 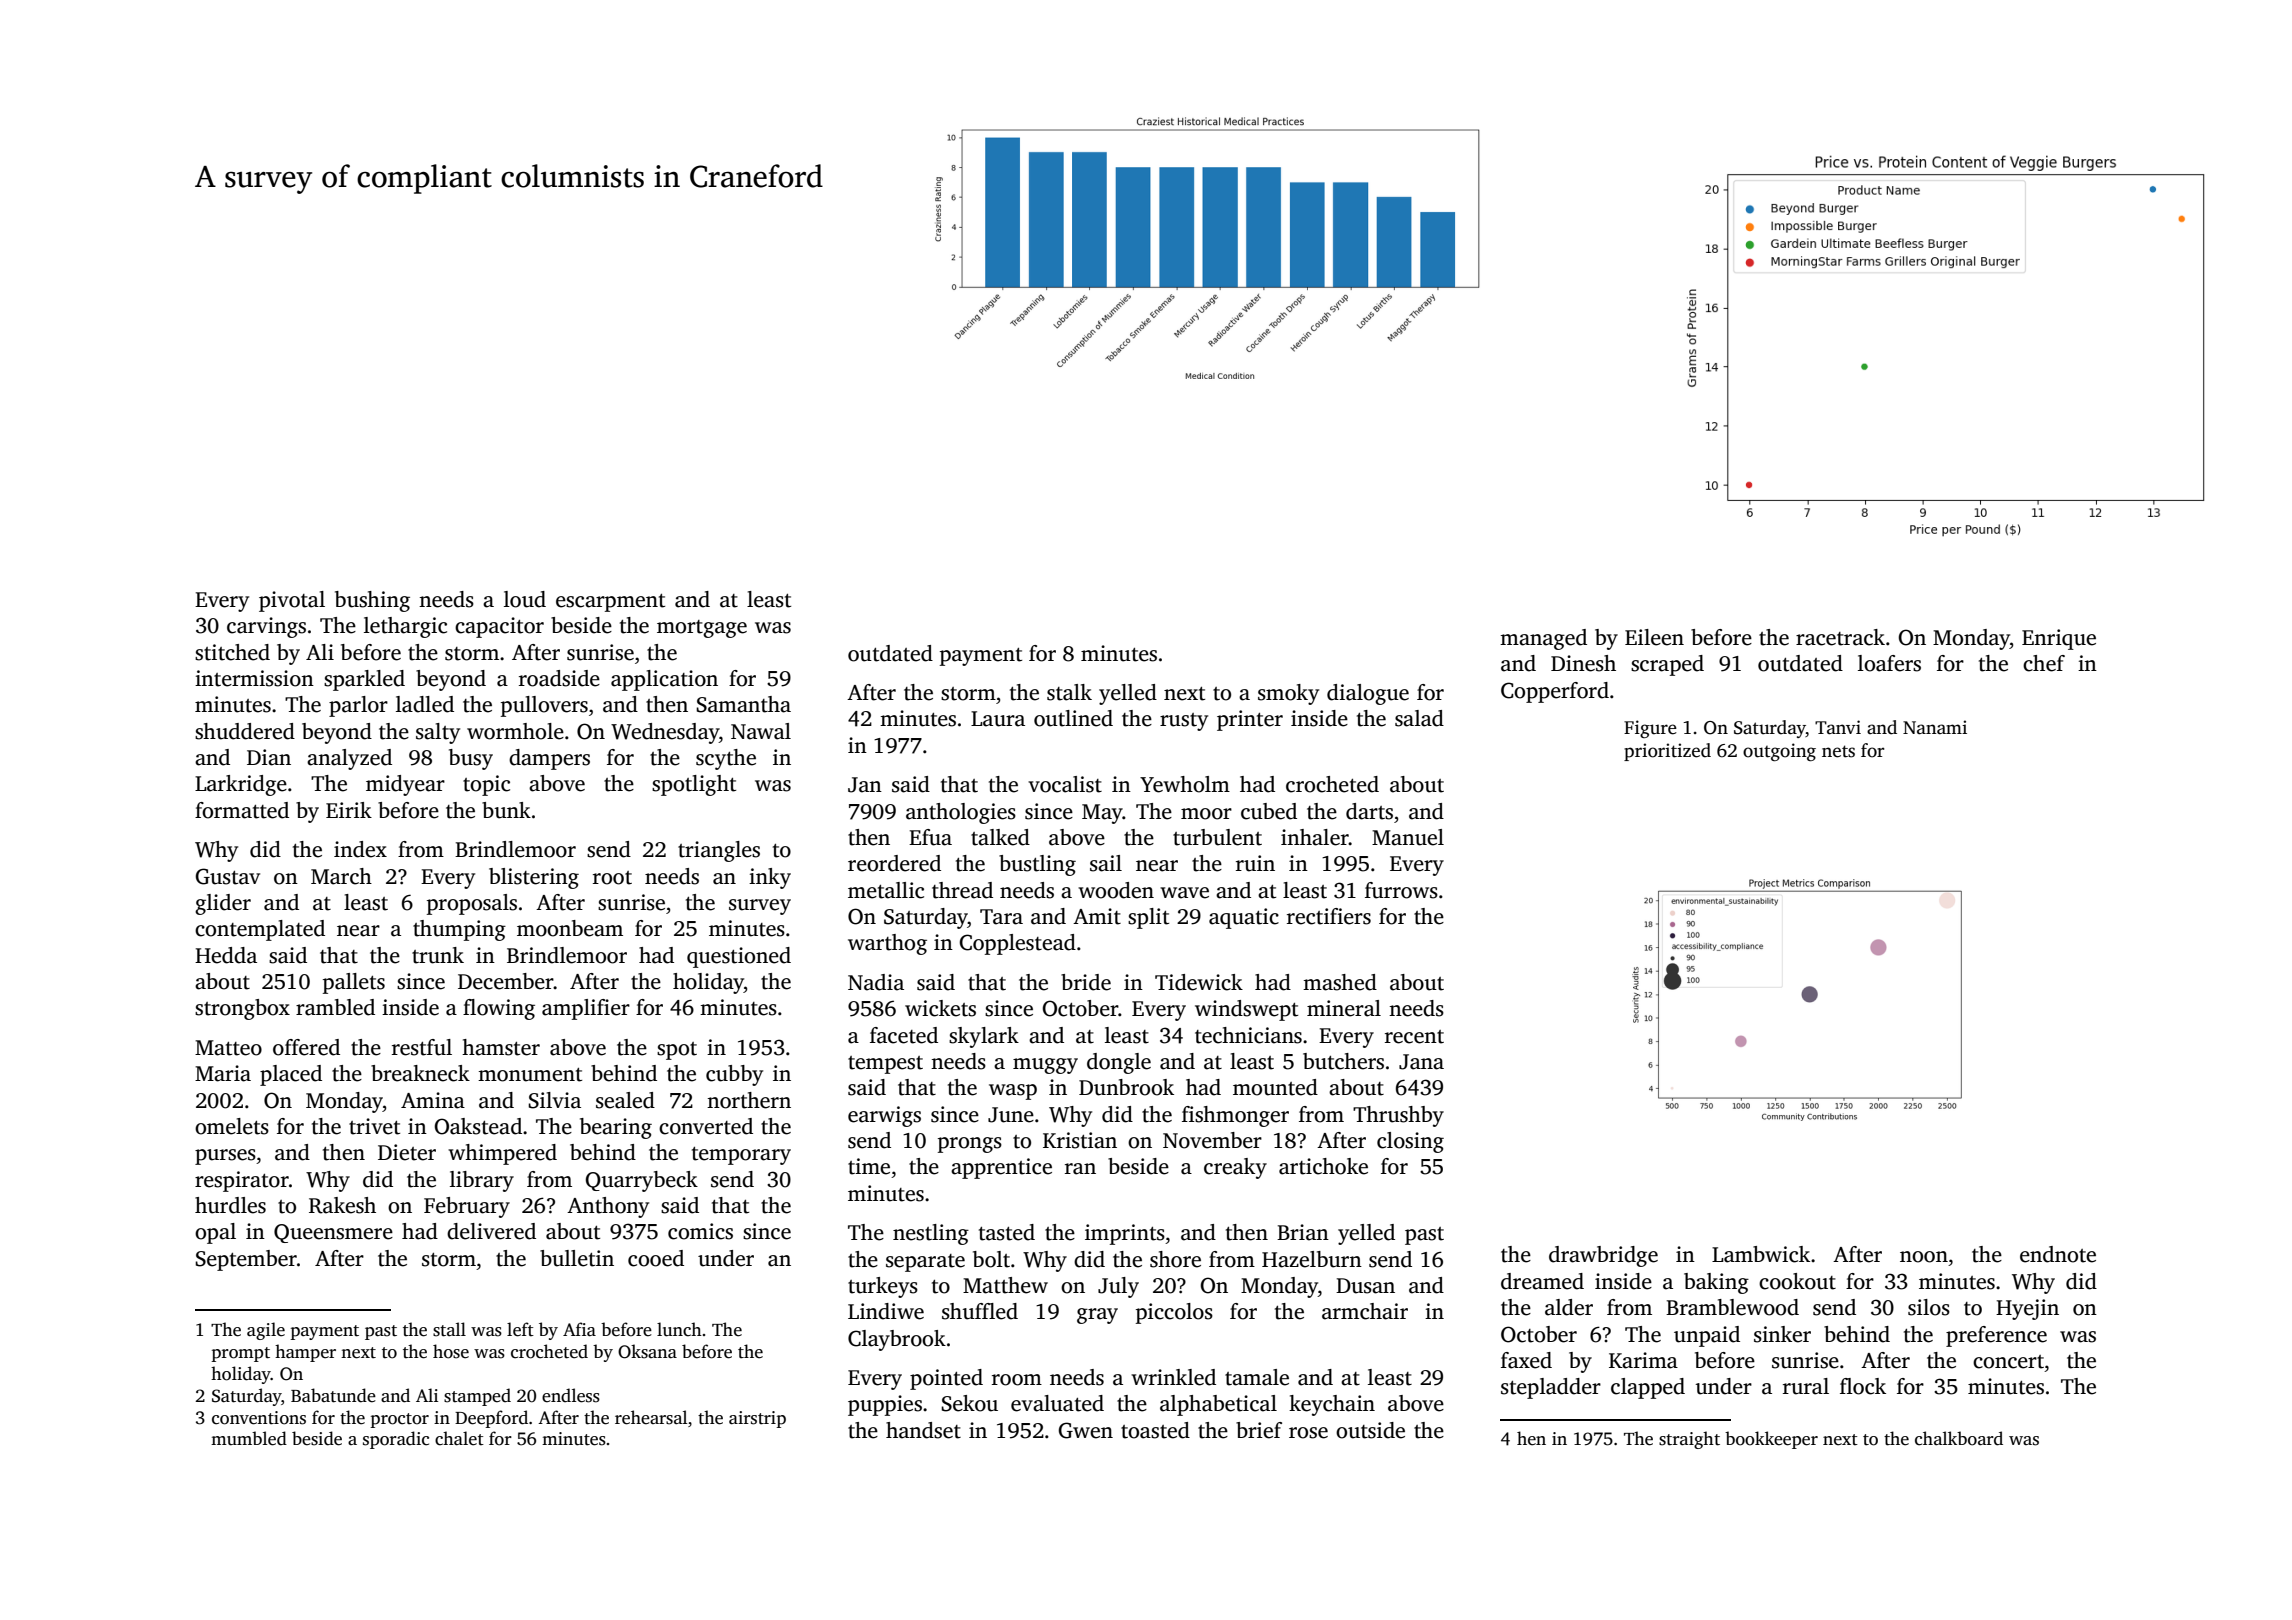 What do you see at coordinates (931, 1234) in the screenshot?
I see `nestling` at bounding box center [931, 1234].
